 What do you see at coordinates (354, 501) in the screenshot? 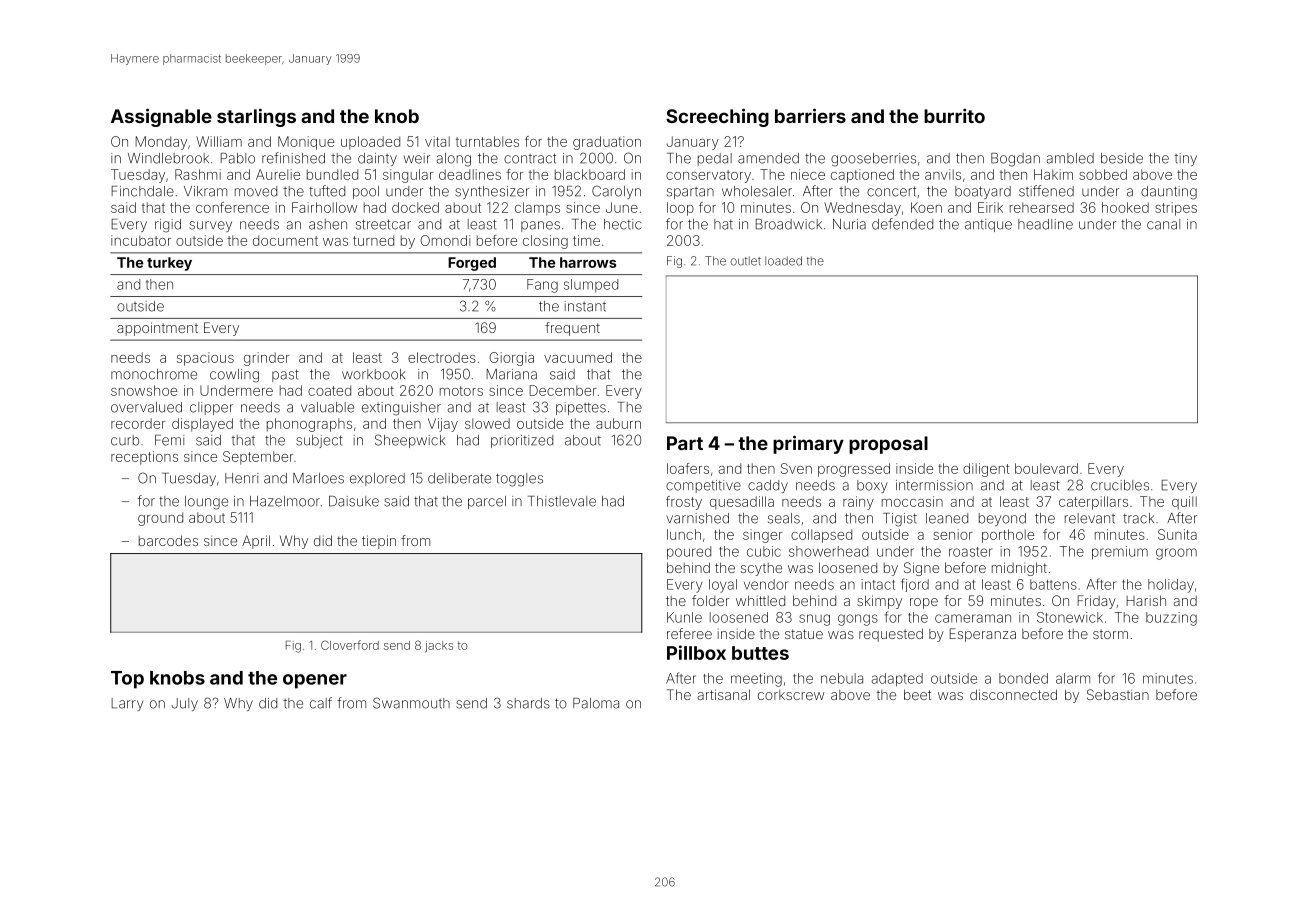
I see `Daisuke` at bounding box center [354, 501].
